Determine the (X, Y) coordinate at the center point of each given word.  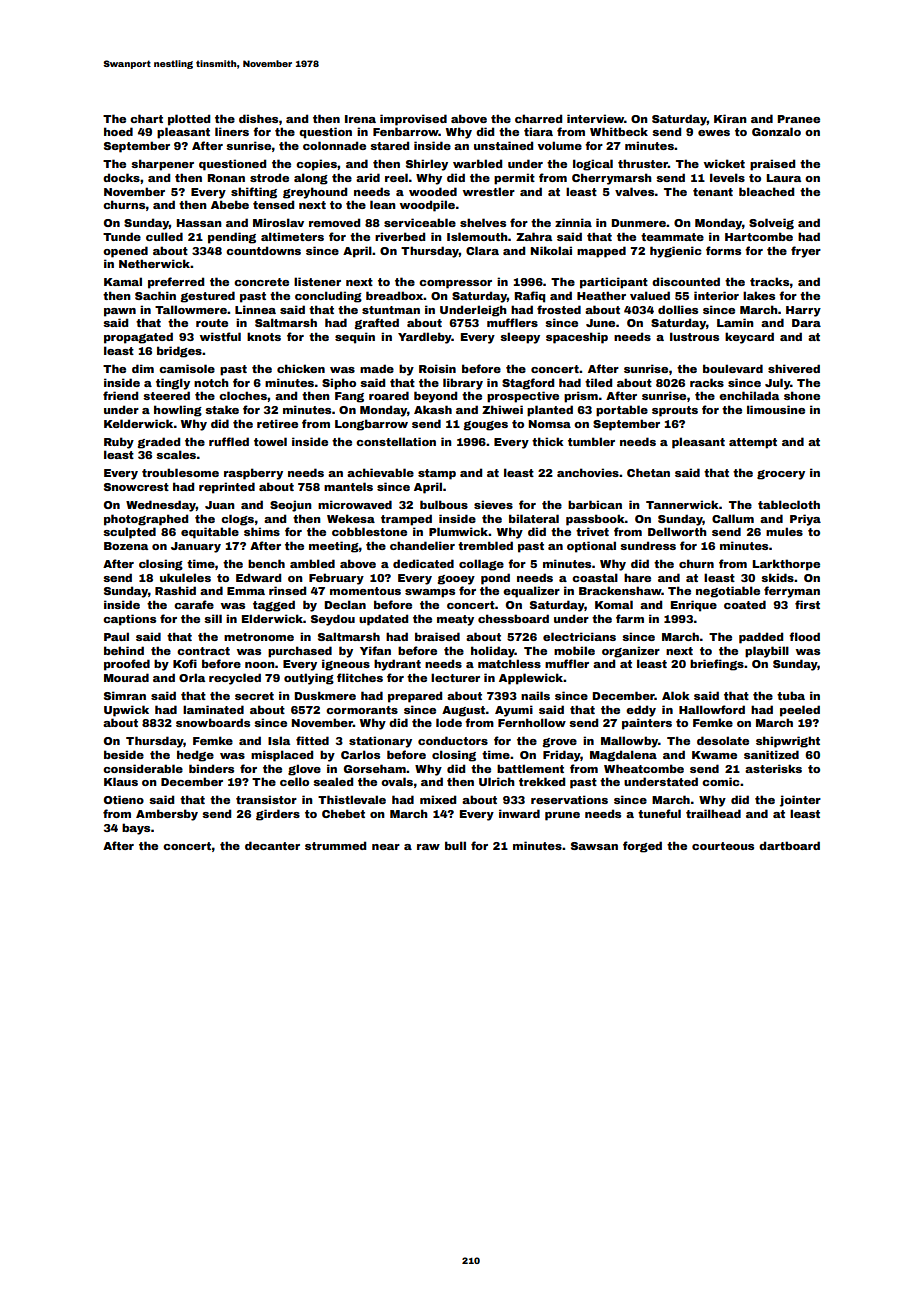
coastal (595, 577)
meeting (334, 547)
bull (455, 845)
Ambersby (167, 815)
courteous (723, 846)
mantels (348, 486)
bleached (766, 191)
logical (593, 165)
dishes (258, 118)
